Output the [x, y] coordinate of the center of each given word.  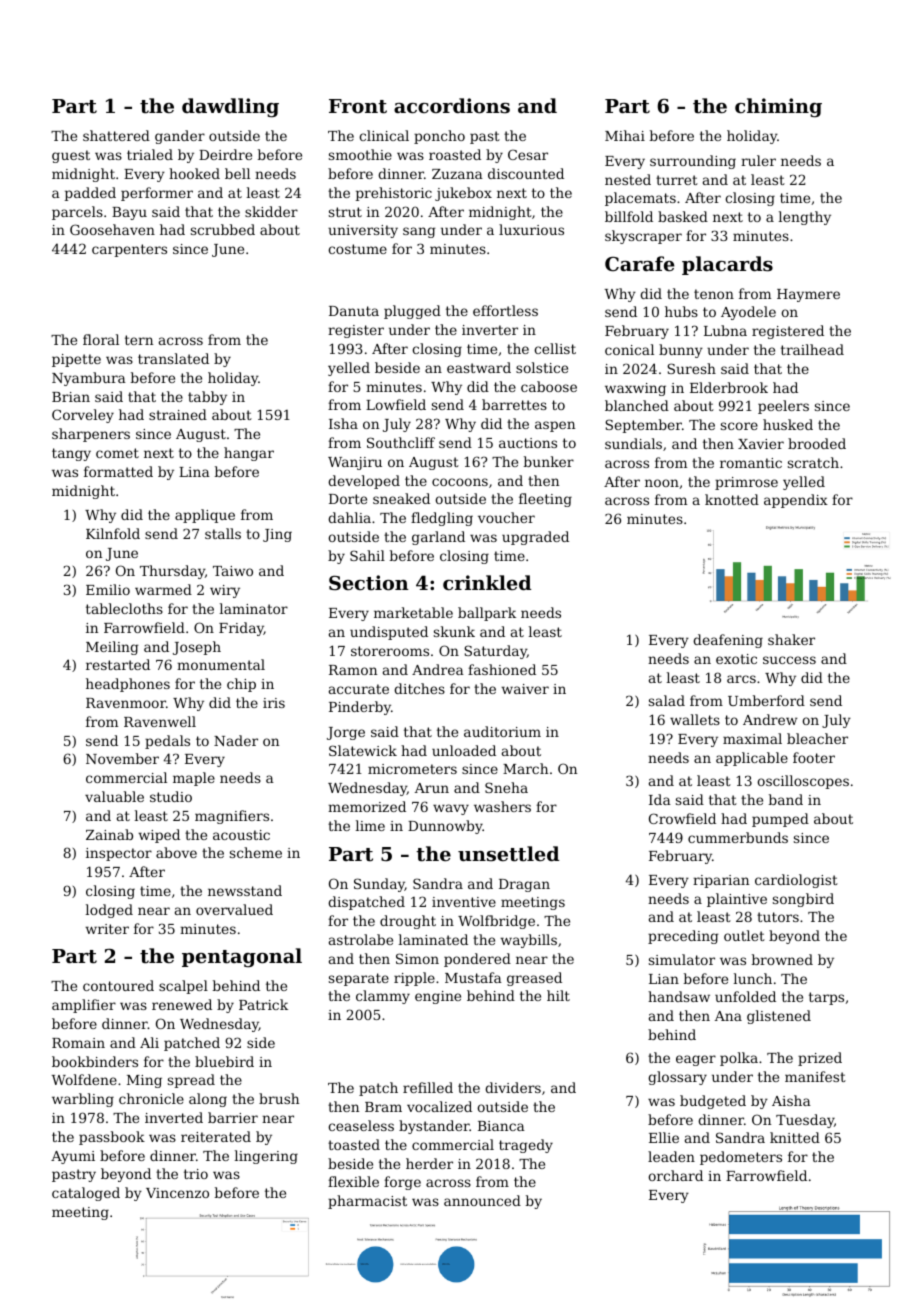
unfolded [745, 996]
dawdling [230, 107]
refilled [428, 1087]
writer [107, 929]
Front [358, 106]
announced [482, 1200]
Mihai [625, 135]
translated [173, 358]
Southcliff [401, 442]
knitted [795, 1137]
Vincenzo [177, 1193]
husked [788, 424]
